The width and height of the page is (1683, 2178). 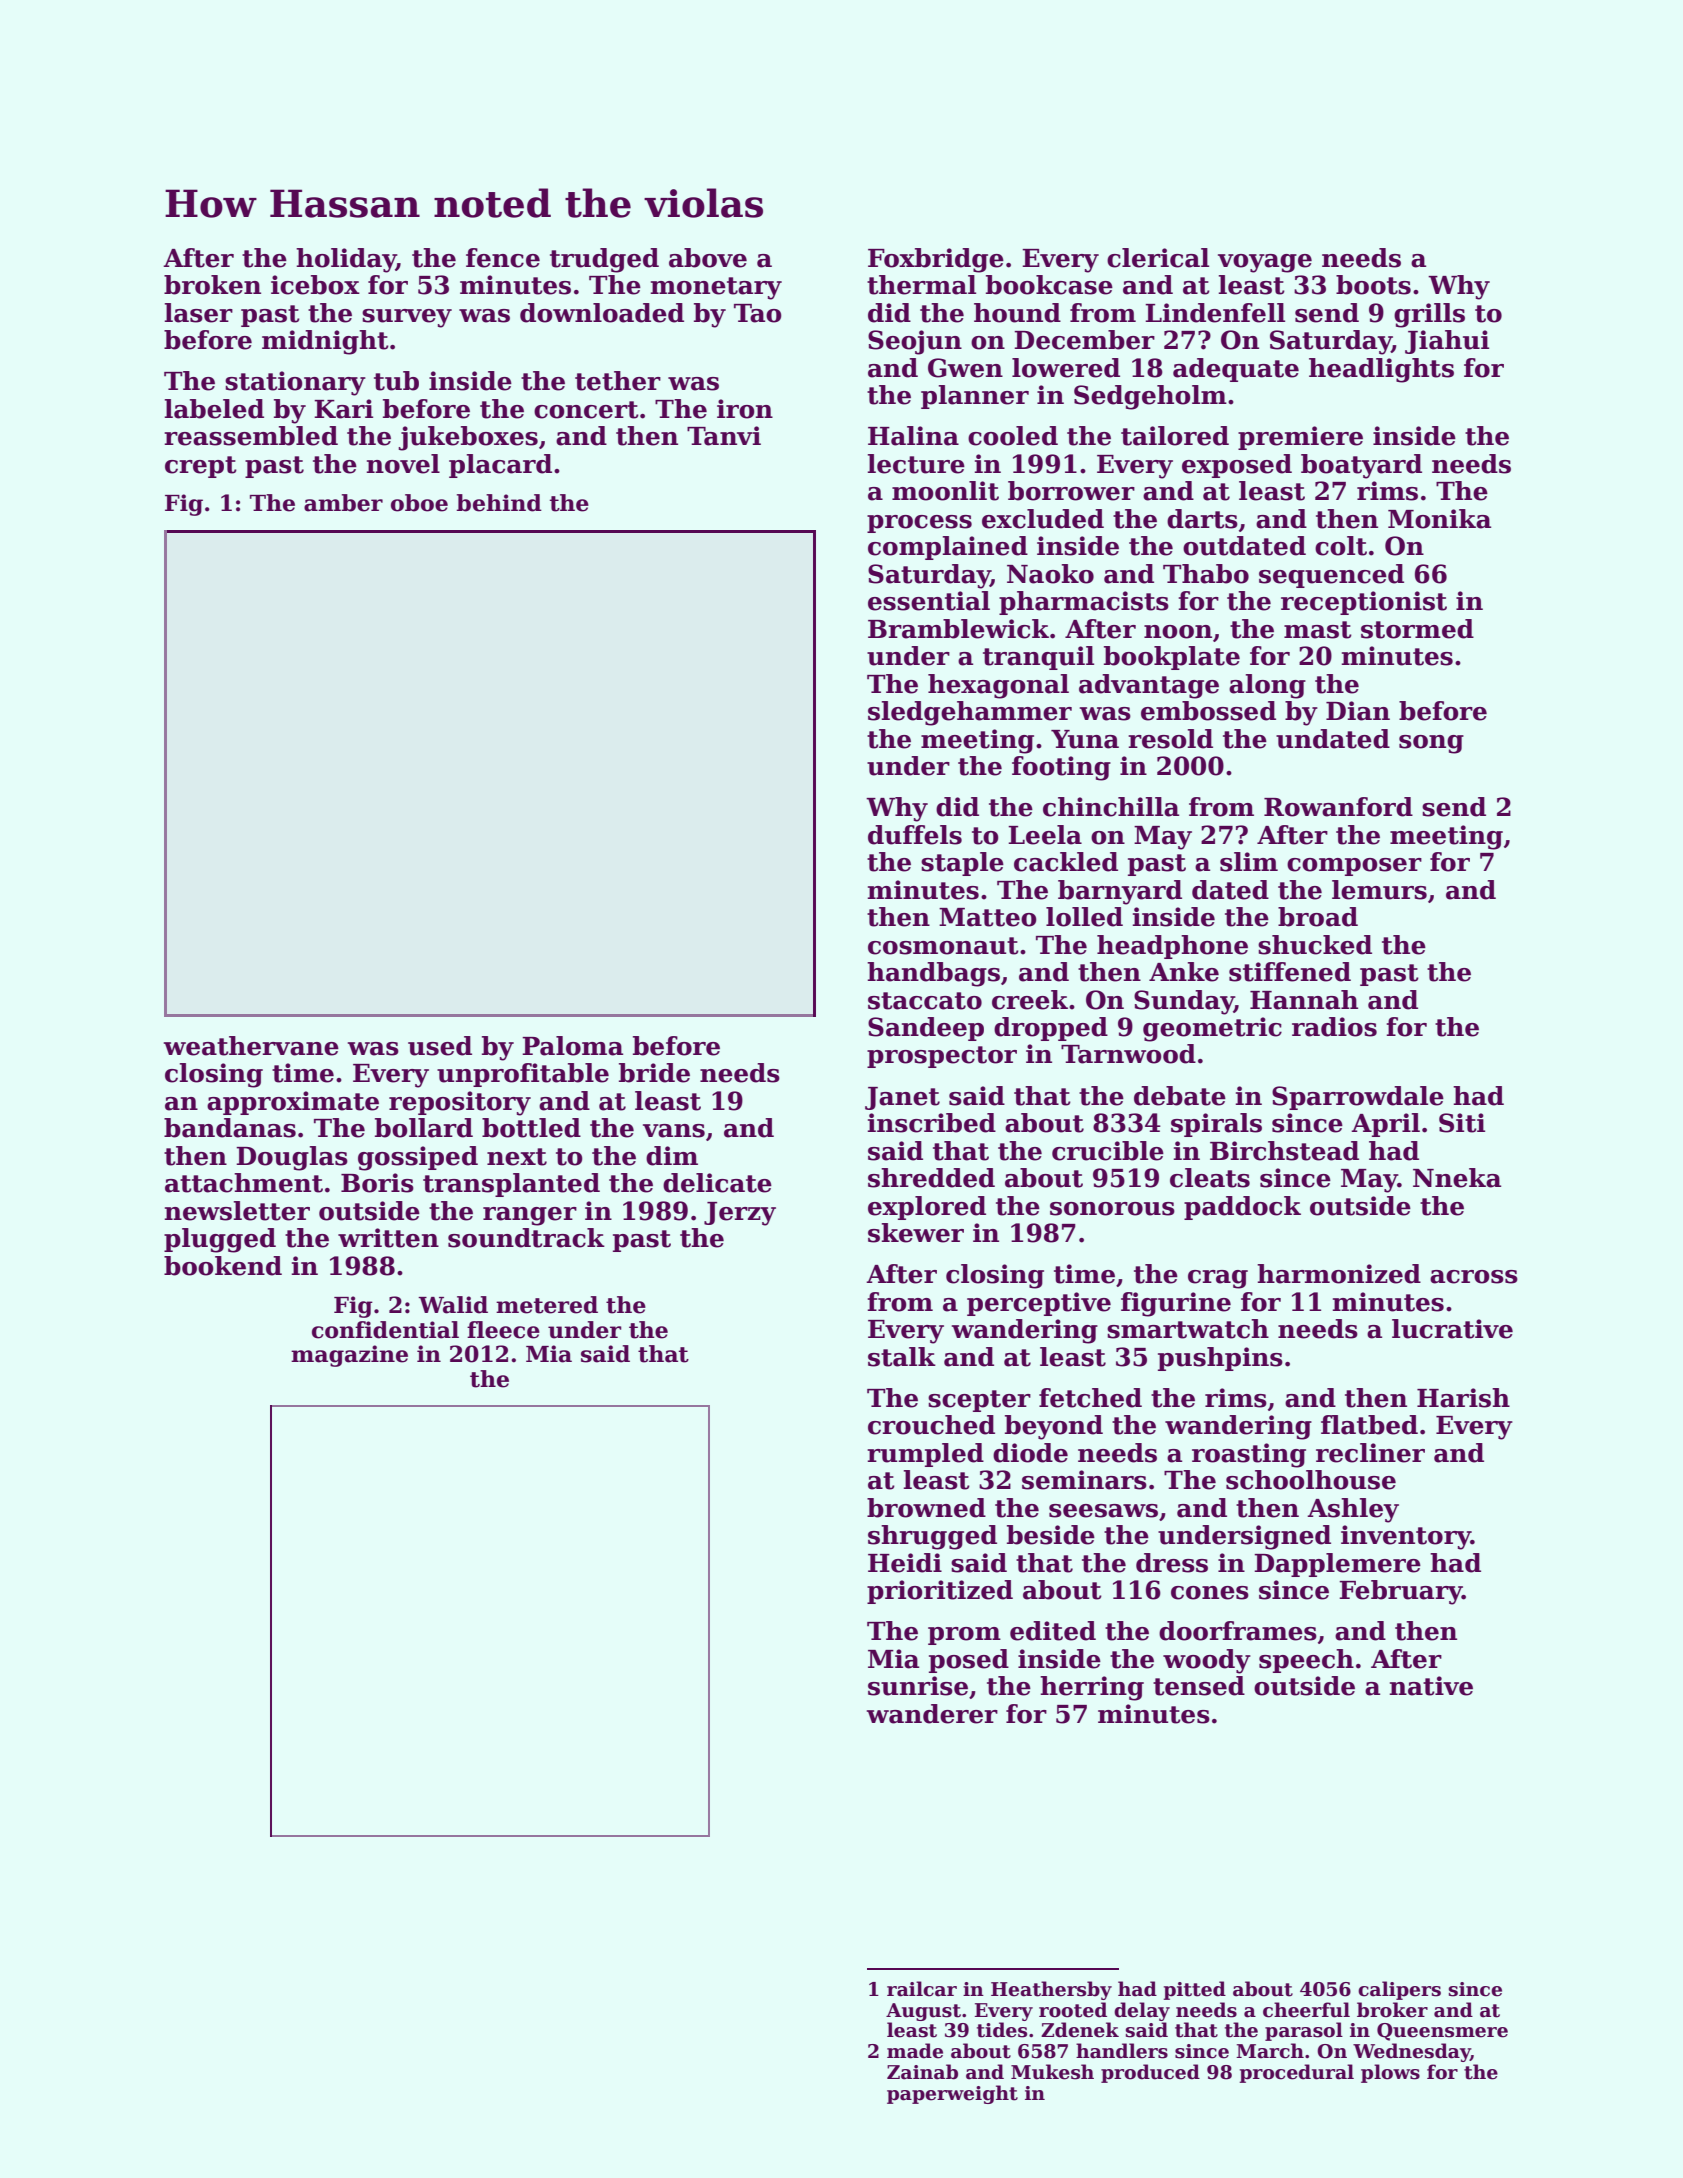 What do you see at coordinates (708, 258) in the page?
I see `above` at bounding box center [708, 258].
